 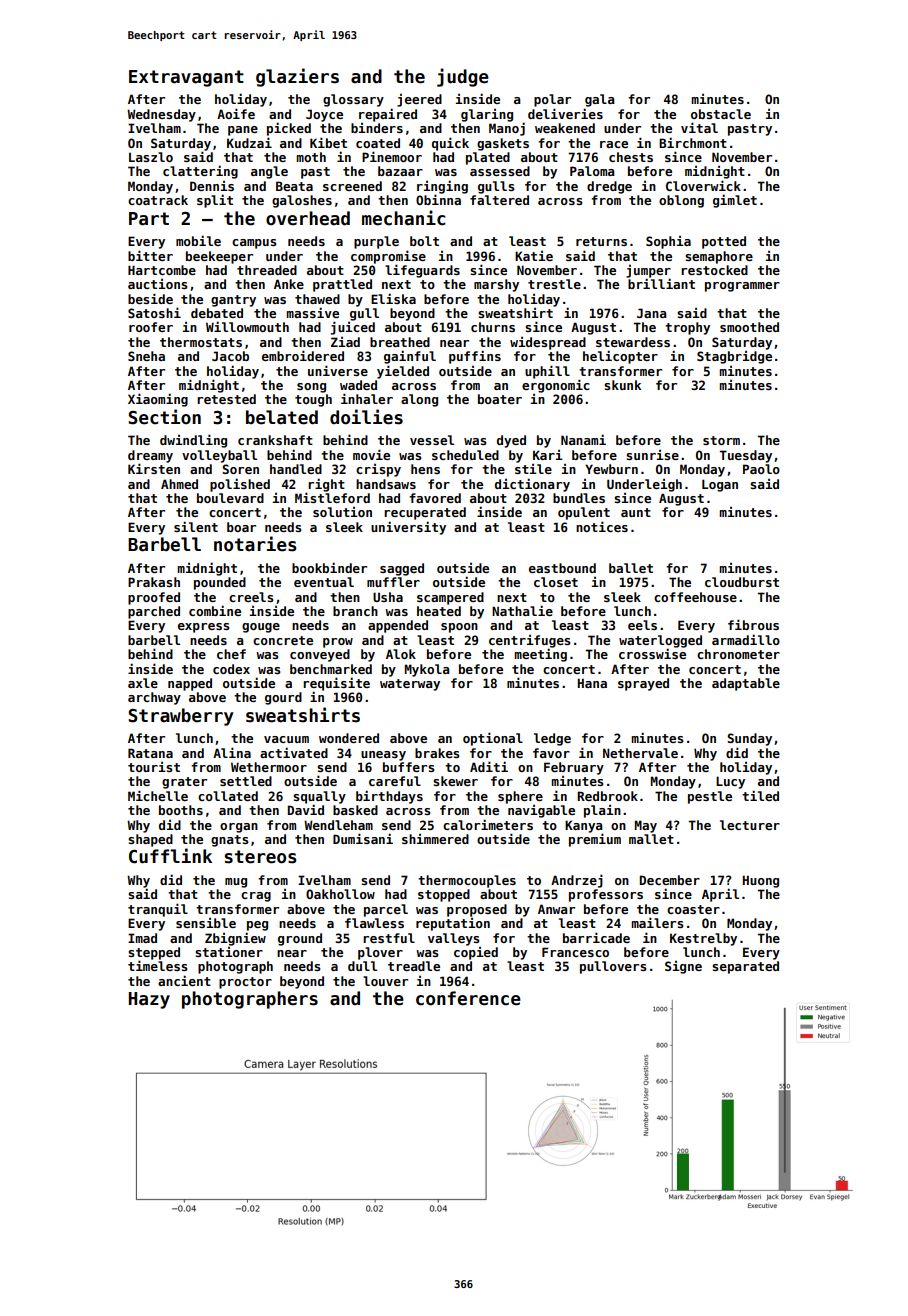 What do you see at coordinates (170, 856) in the screenshot?
I see `Cufflink` at bounding box center [170, 856].
